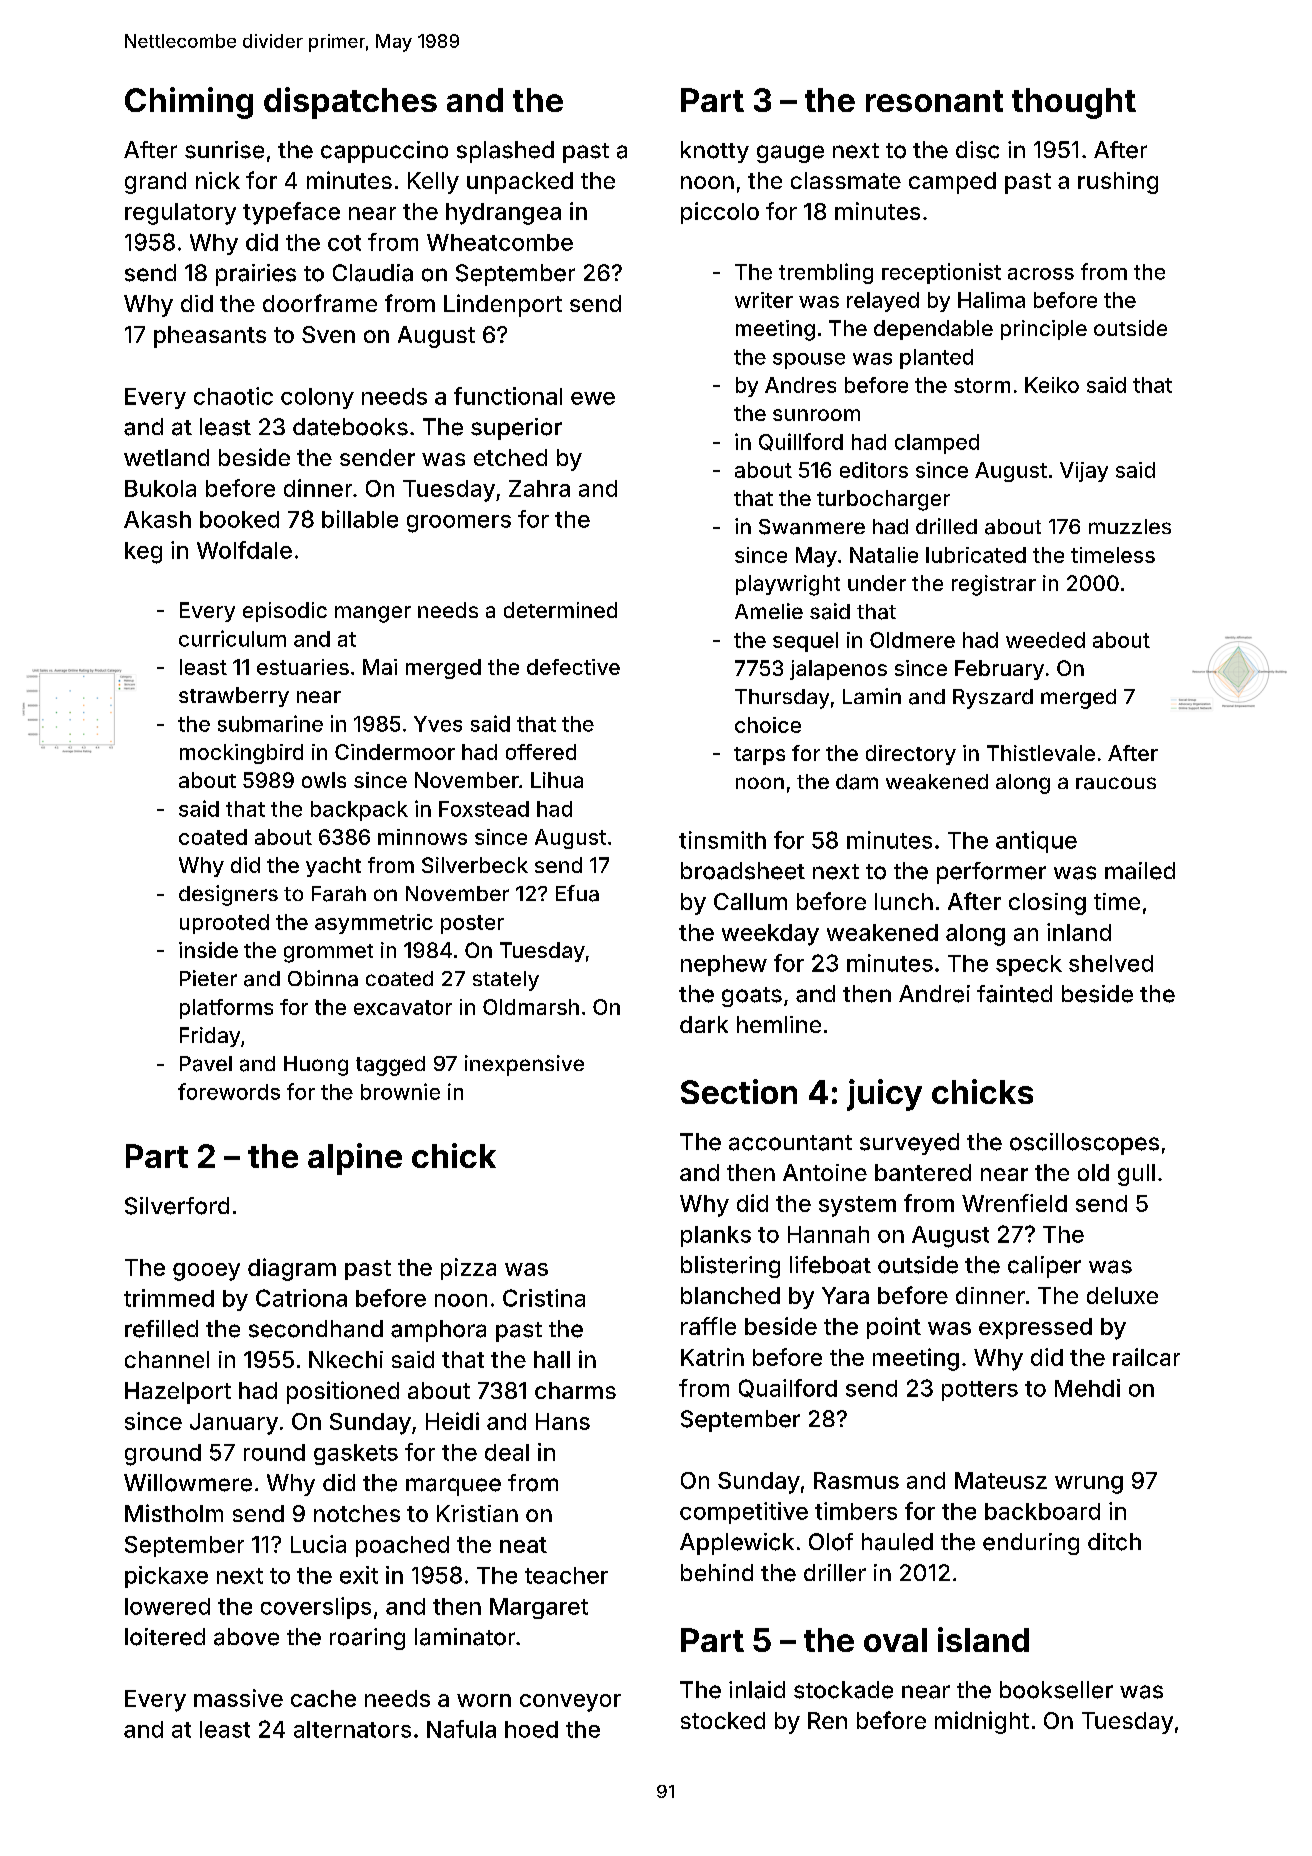 The width and height of the screenshot is (1312, 1856). I want to click on above, so click(246, 1637).
